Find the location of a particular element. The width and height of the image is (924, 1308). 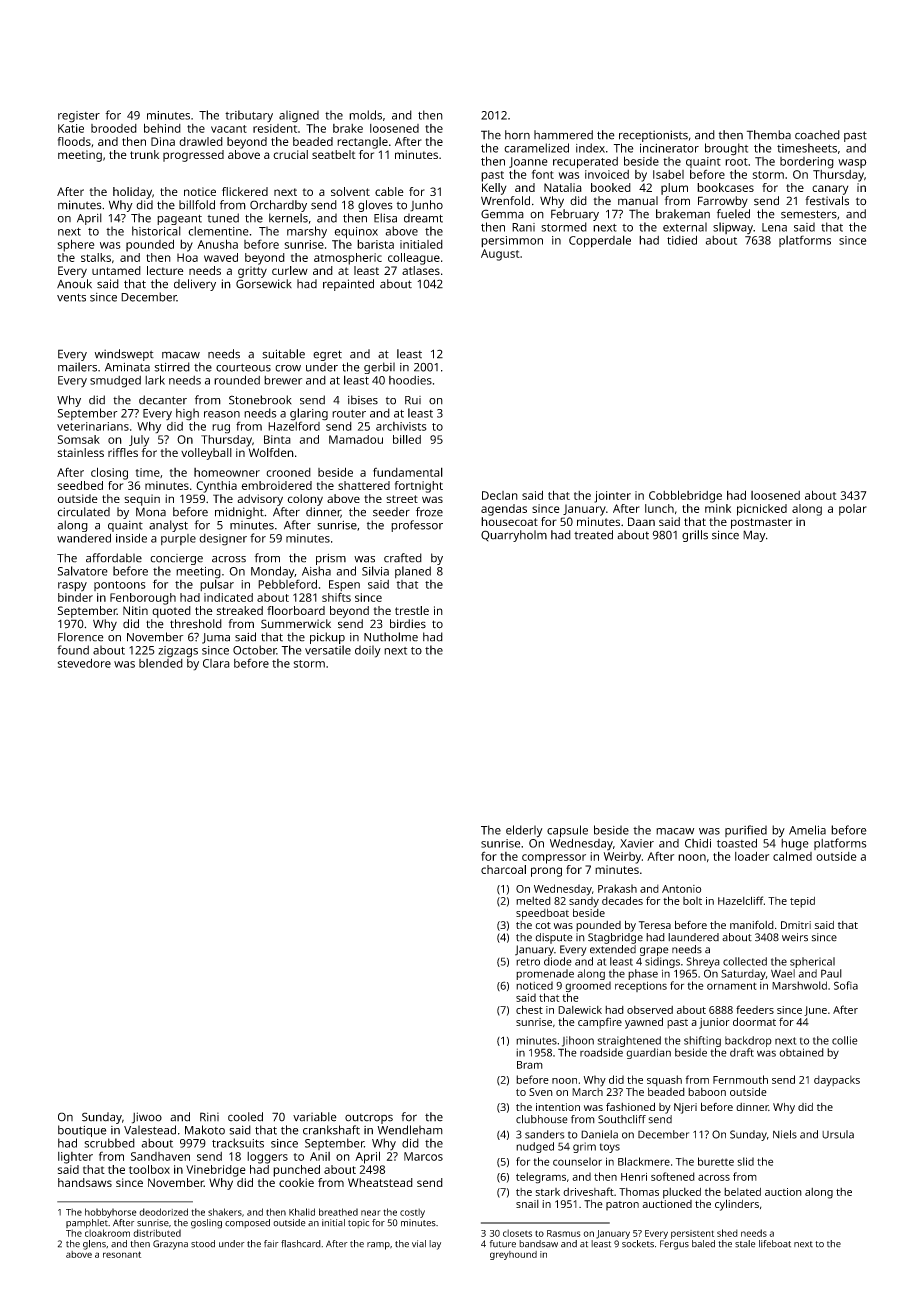

Junho is located at coordinates (426, 206).
